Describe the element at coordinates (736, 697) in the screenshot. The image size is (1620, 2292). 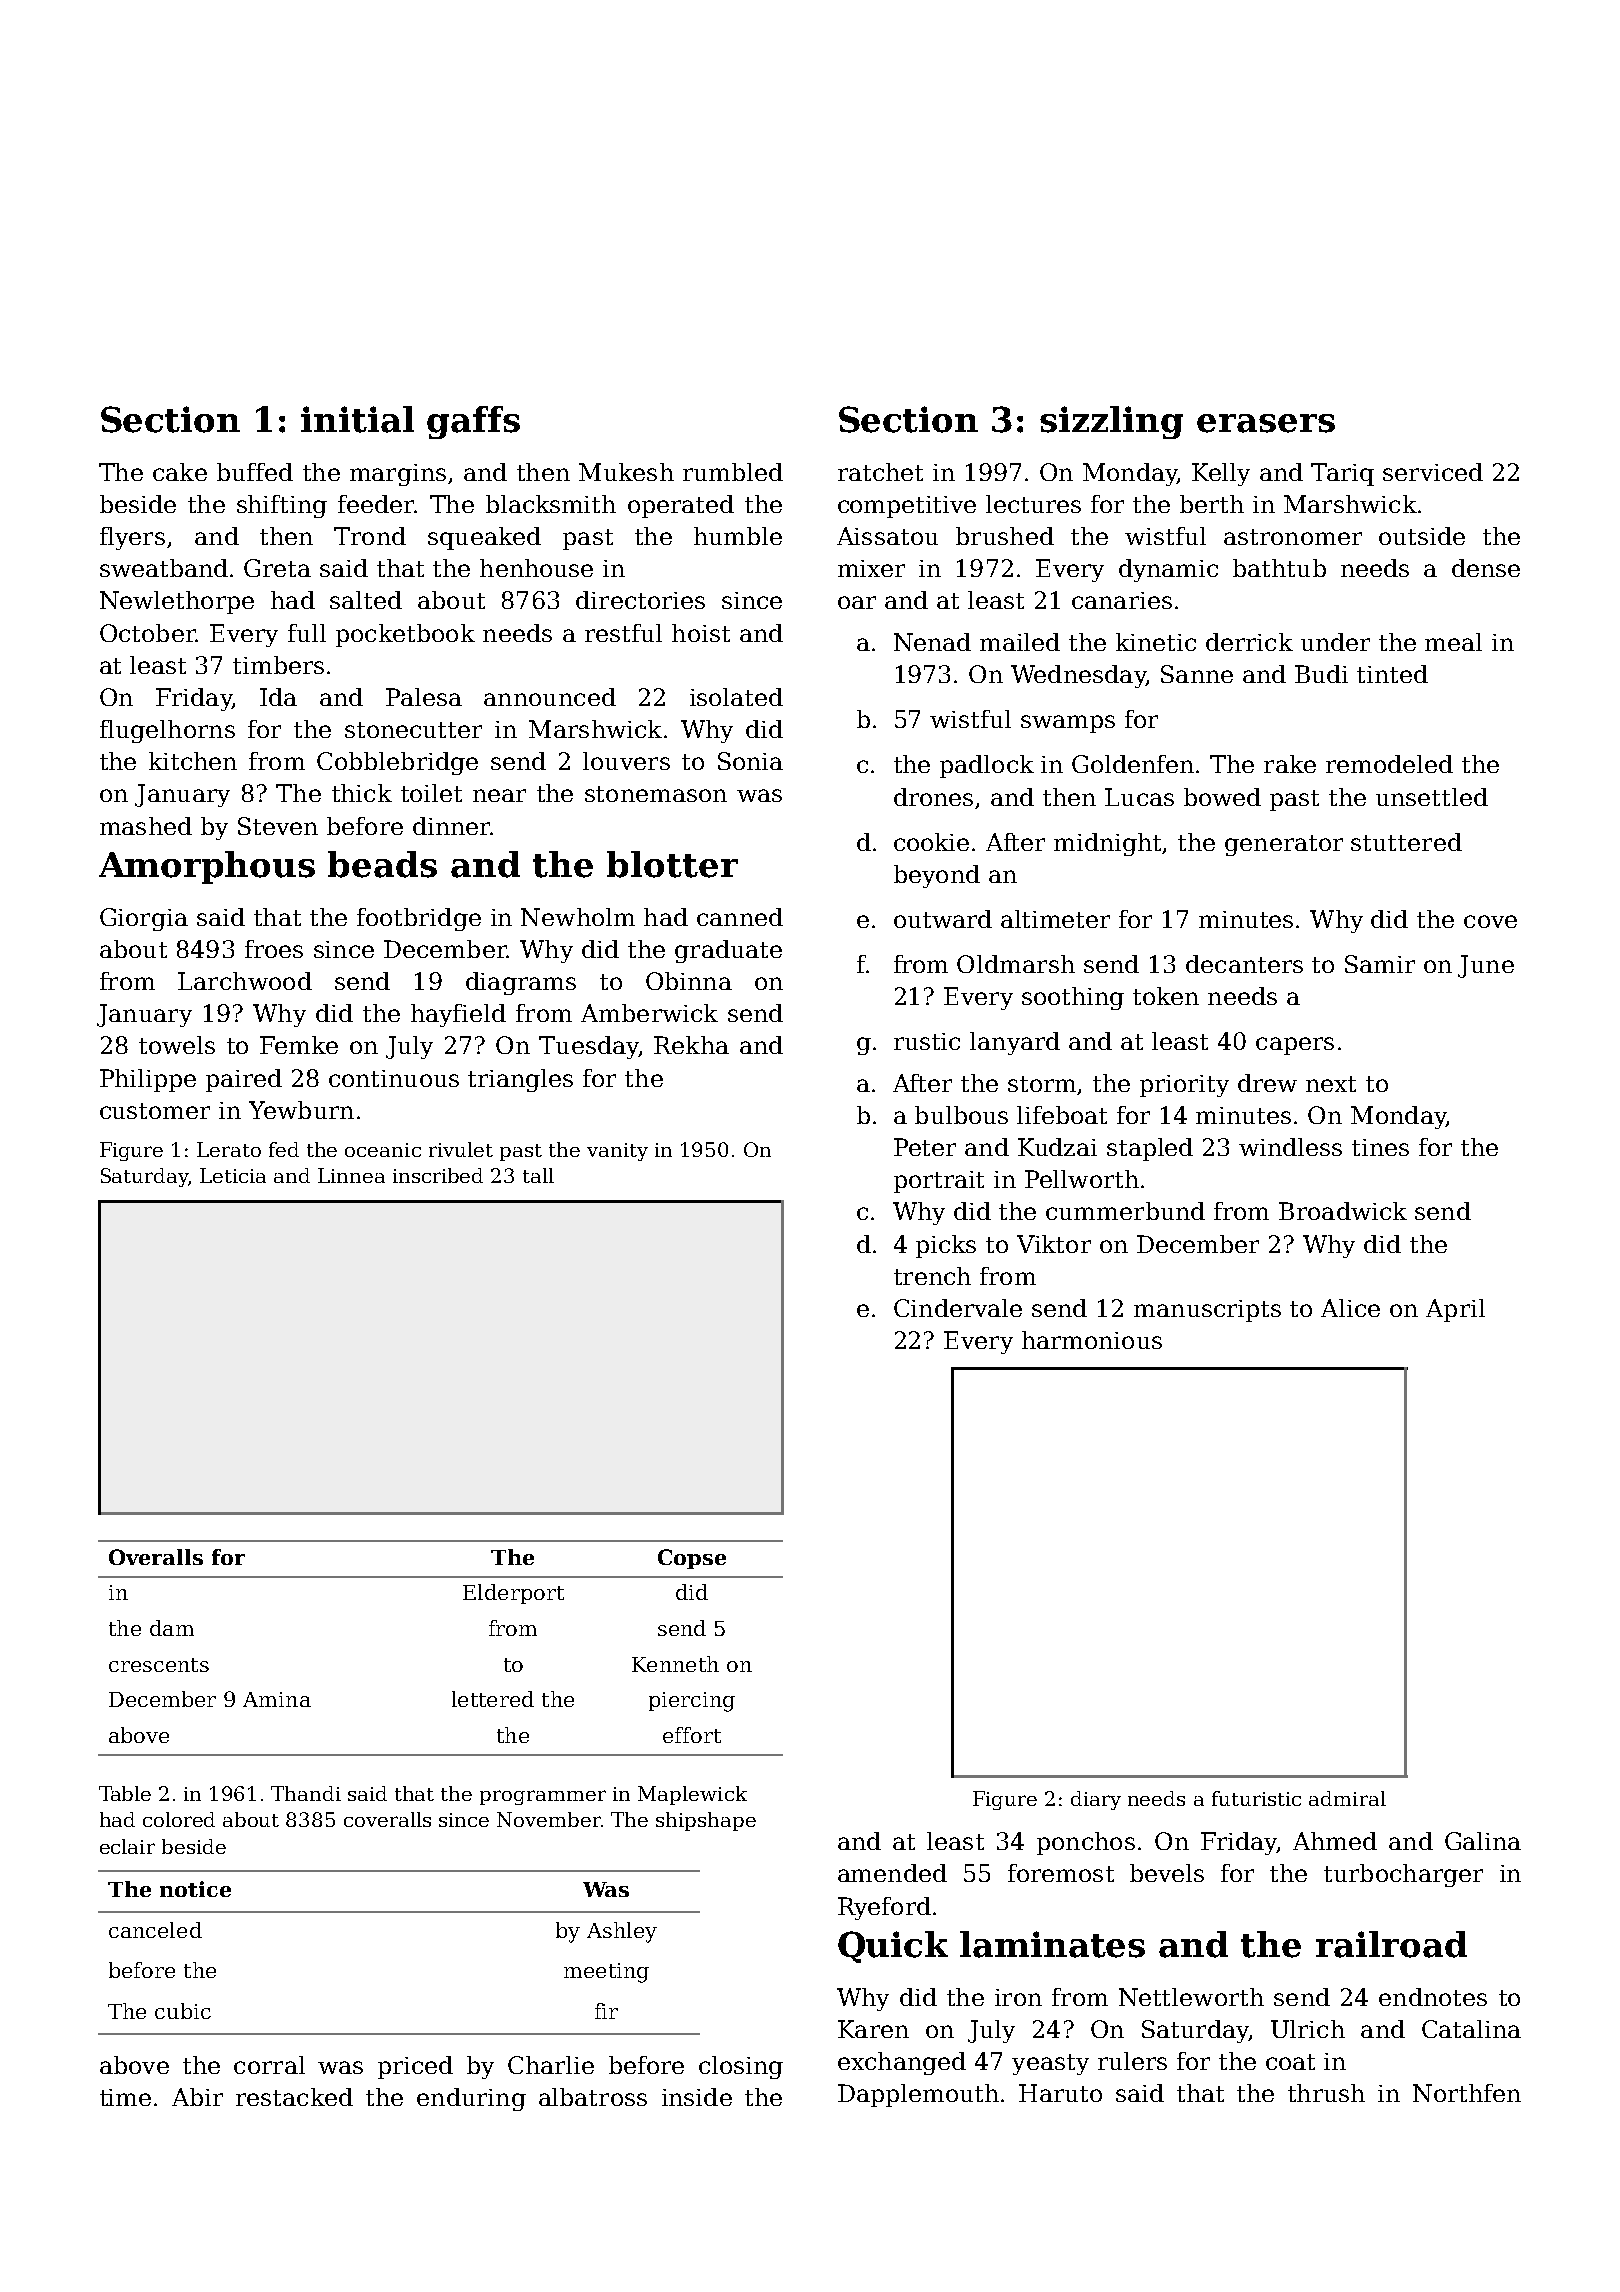
I see `isolated` at that location.
